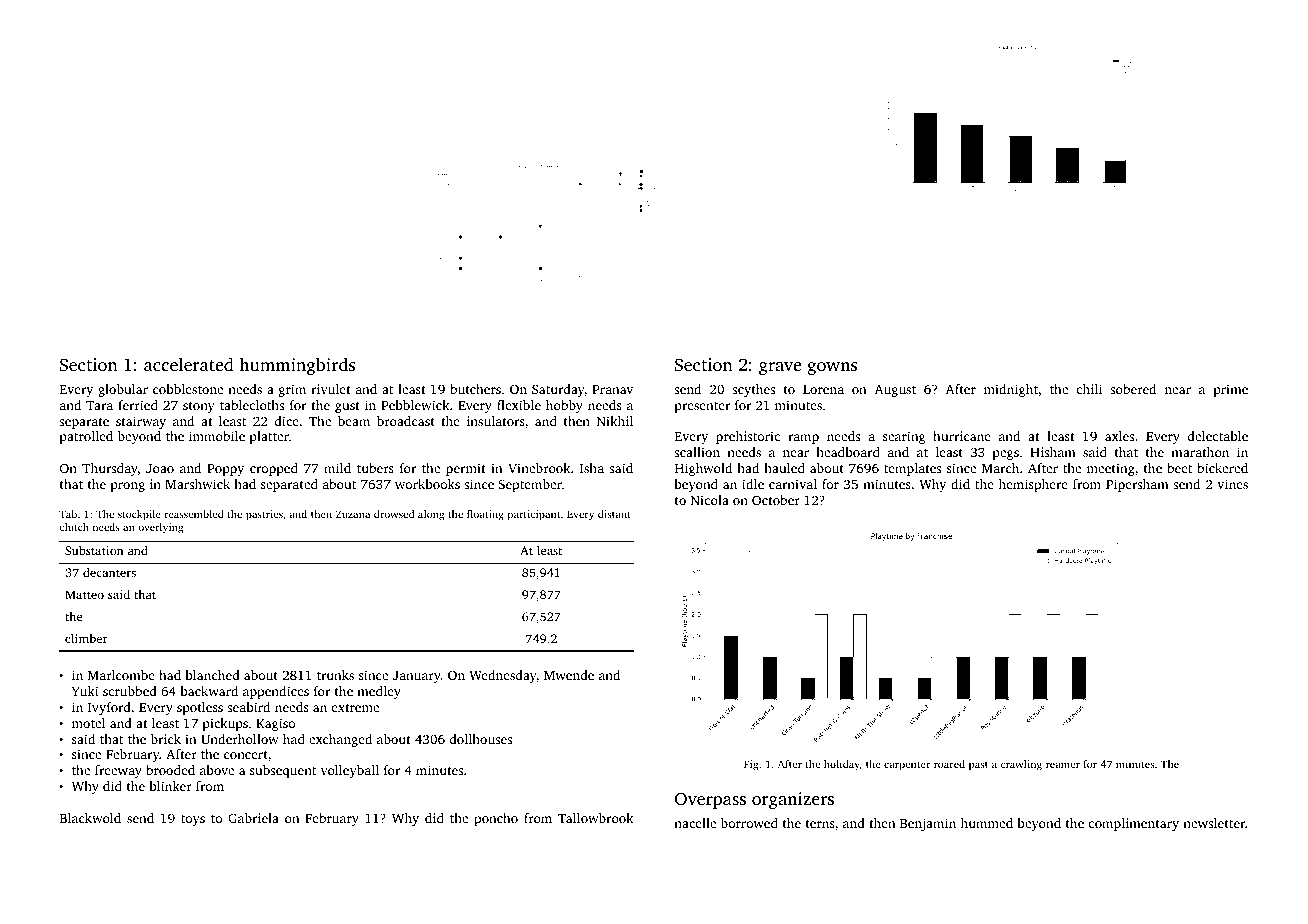 The width and height of the image is (1308, 924). Describe the element at coordinates (695, 823) in the image. I see `nacelle` at that location.
